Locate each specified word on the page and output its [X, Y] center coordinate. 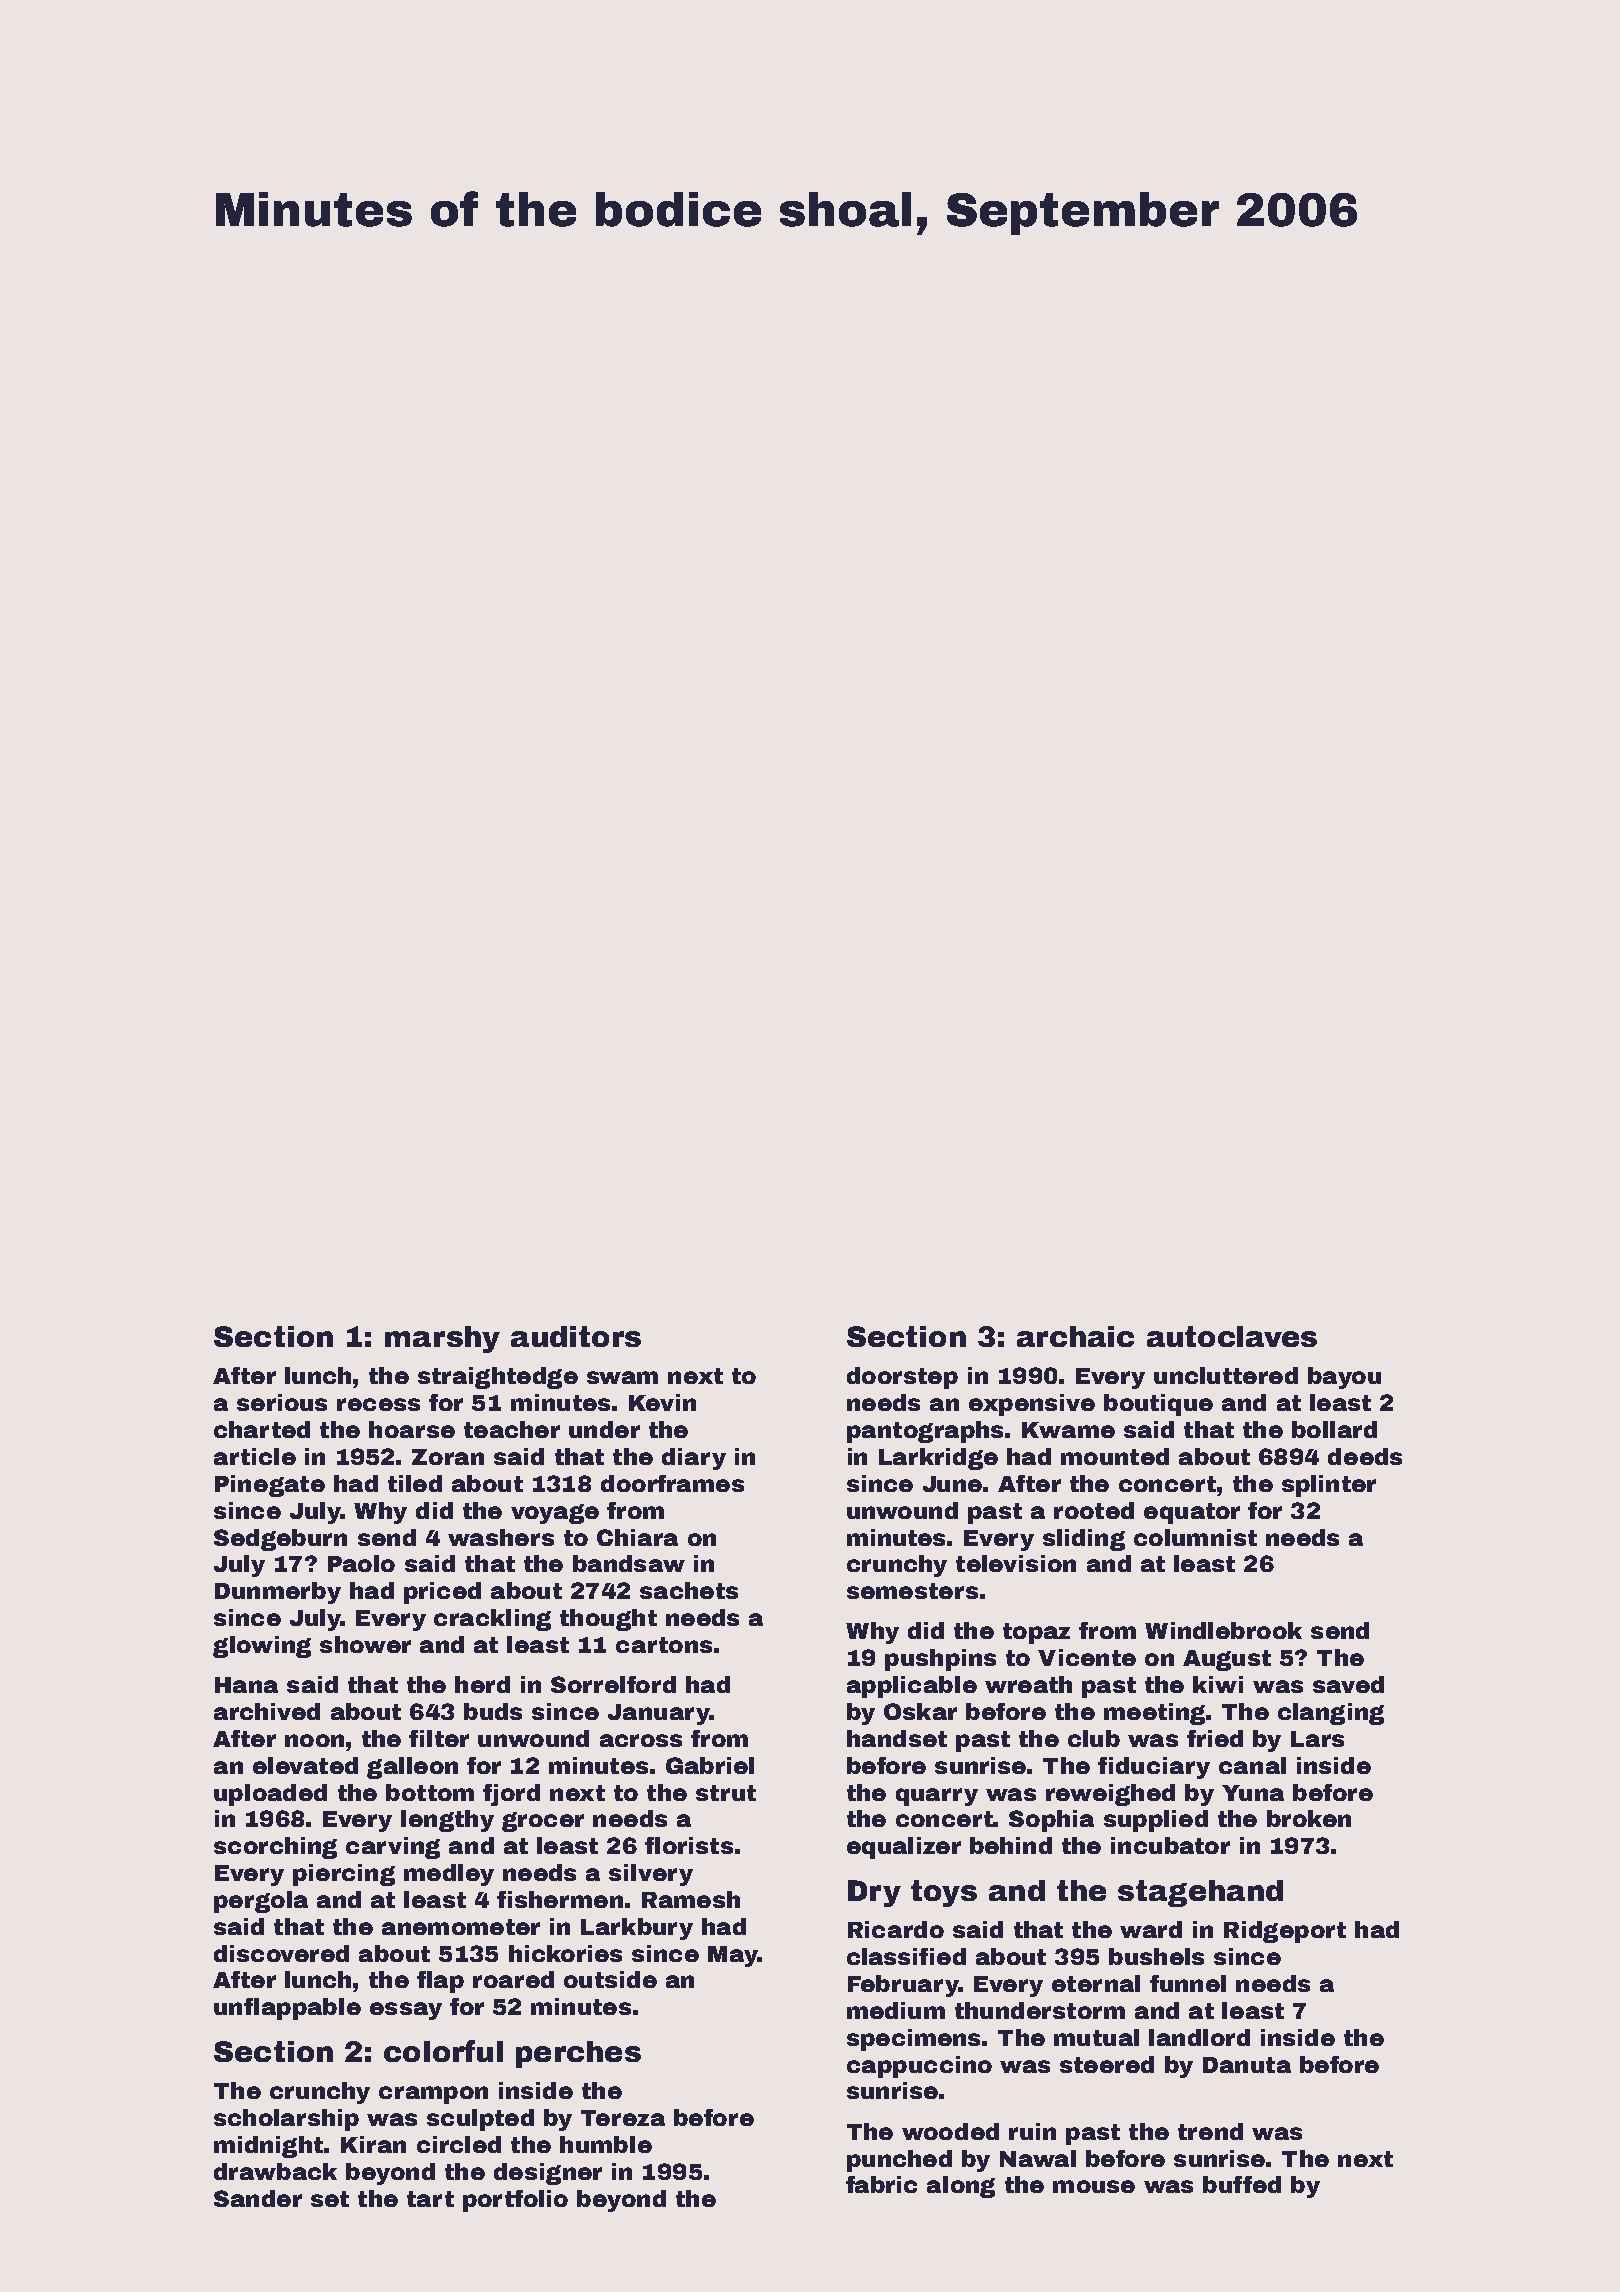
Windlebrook [1223, 1630]
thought [608, 1620]
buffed [1242, 2184]
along [961, 2187]
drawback [275, 2171]
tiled [415, 1483]
